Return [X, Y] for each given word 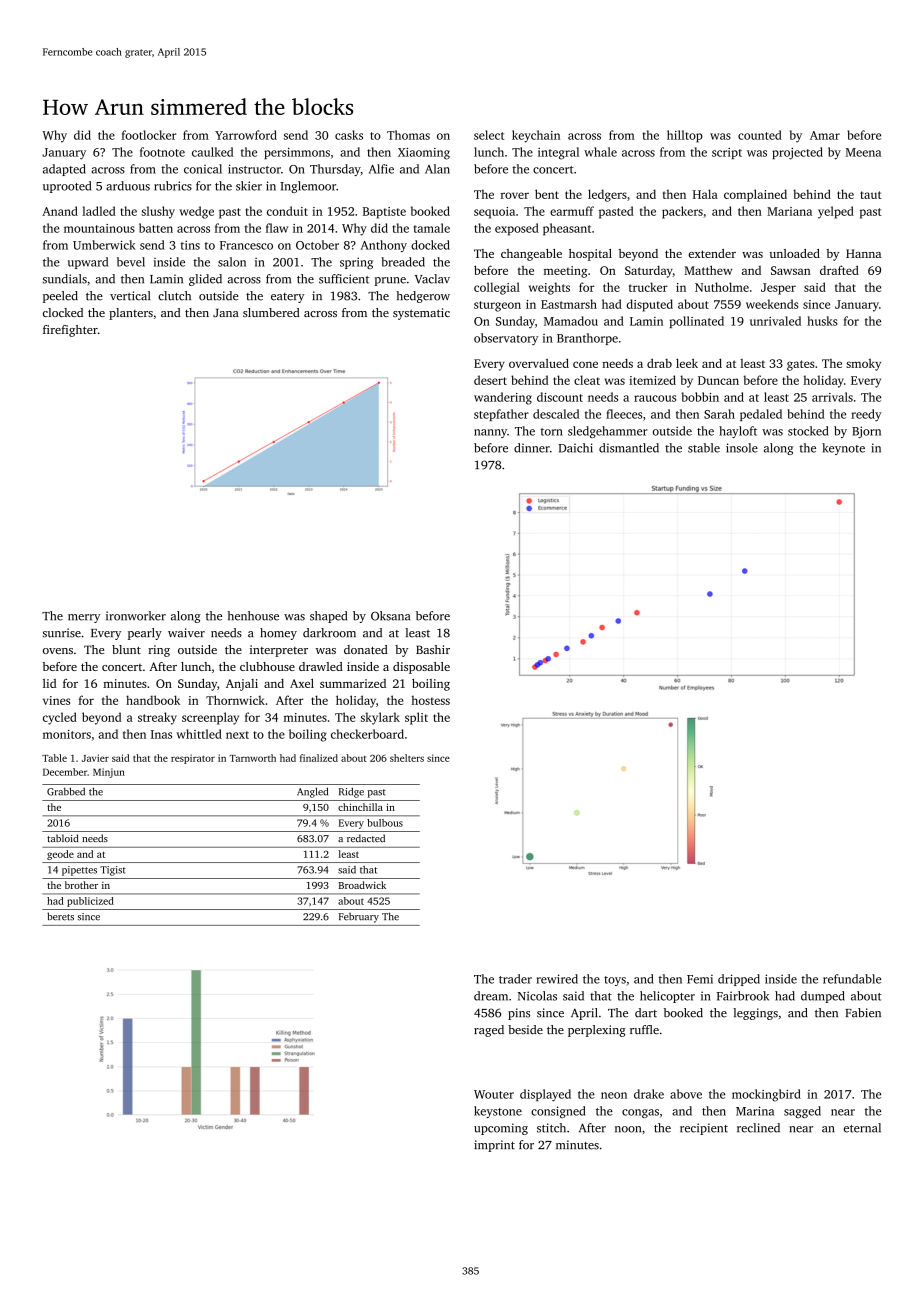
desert [490, 380]
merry [84, 618]
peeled [60, 297]
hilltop [685, 136]
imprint [494, 1146]
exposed [517, 229]
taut [871, 195]
